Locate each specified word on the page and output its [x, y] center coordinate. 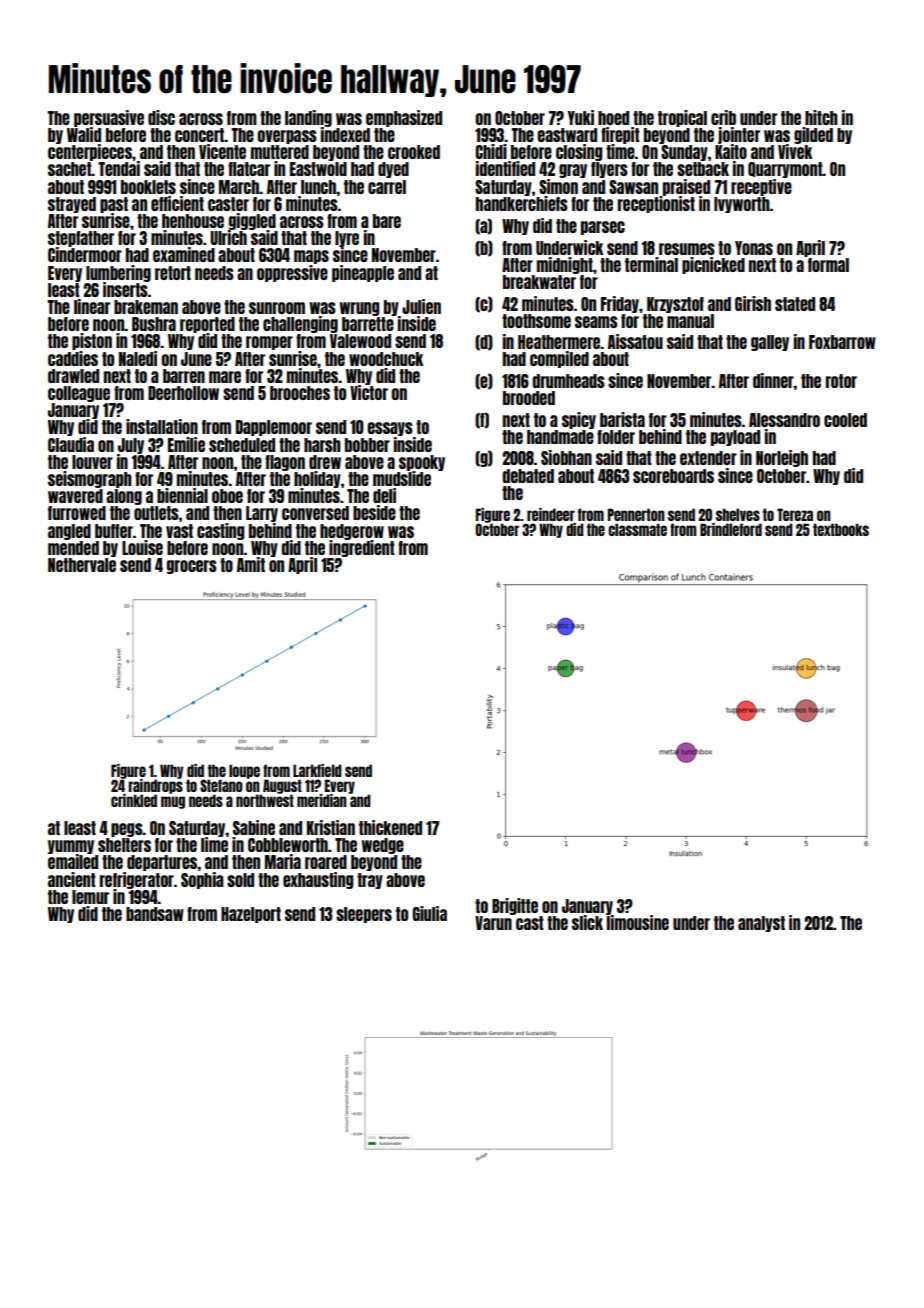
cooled [845, 420]
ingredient [362, 548]
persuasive [109, 118]
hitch [821, 117]
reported [207, 325]
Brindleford [731, 529]
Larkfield [317, 770]
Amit [251, 564]
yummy [71, 847]
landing [308, 118]
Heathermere [559, 342]
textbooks [841, 529]
